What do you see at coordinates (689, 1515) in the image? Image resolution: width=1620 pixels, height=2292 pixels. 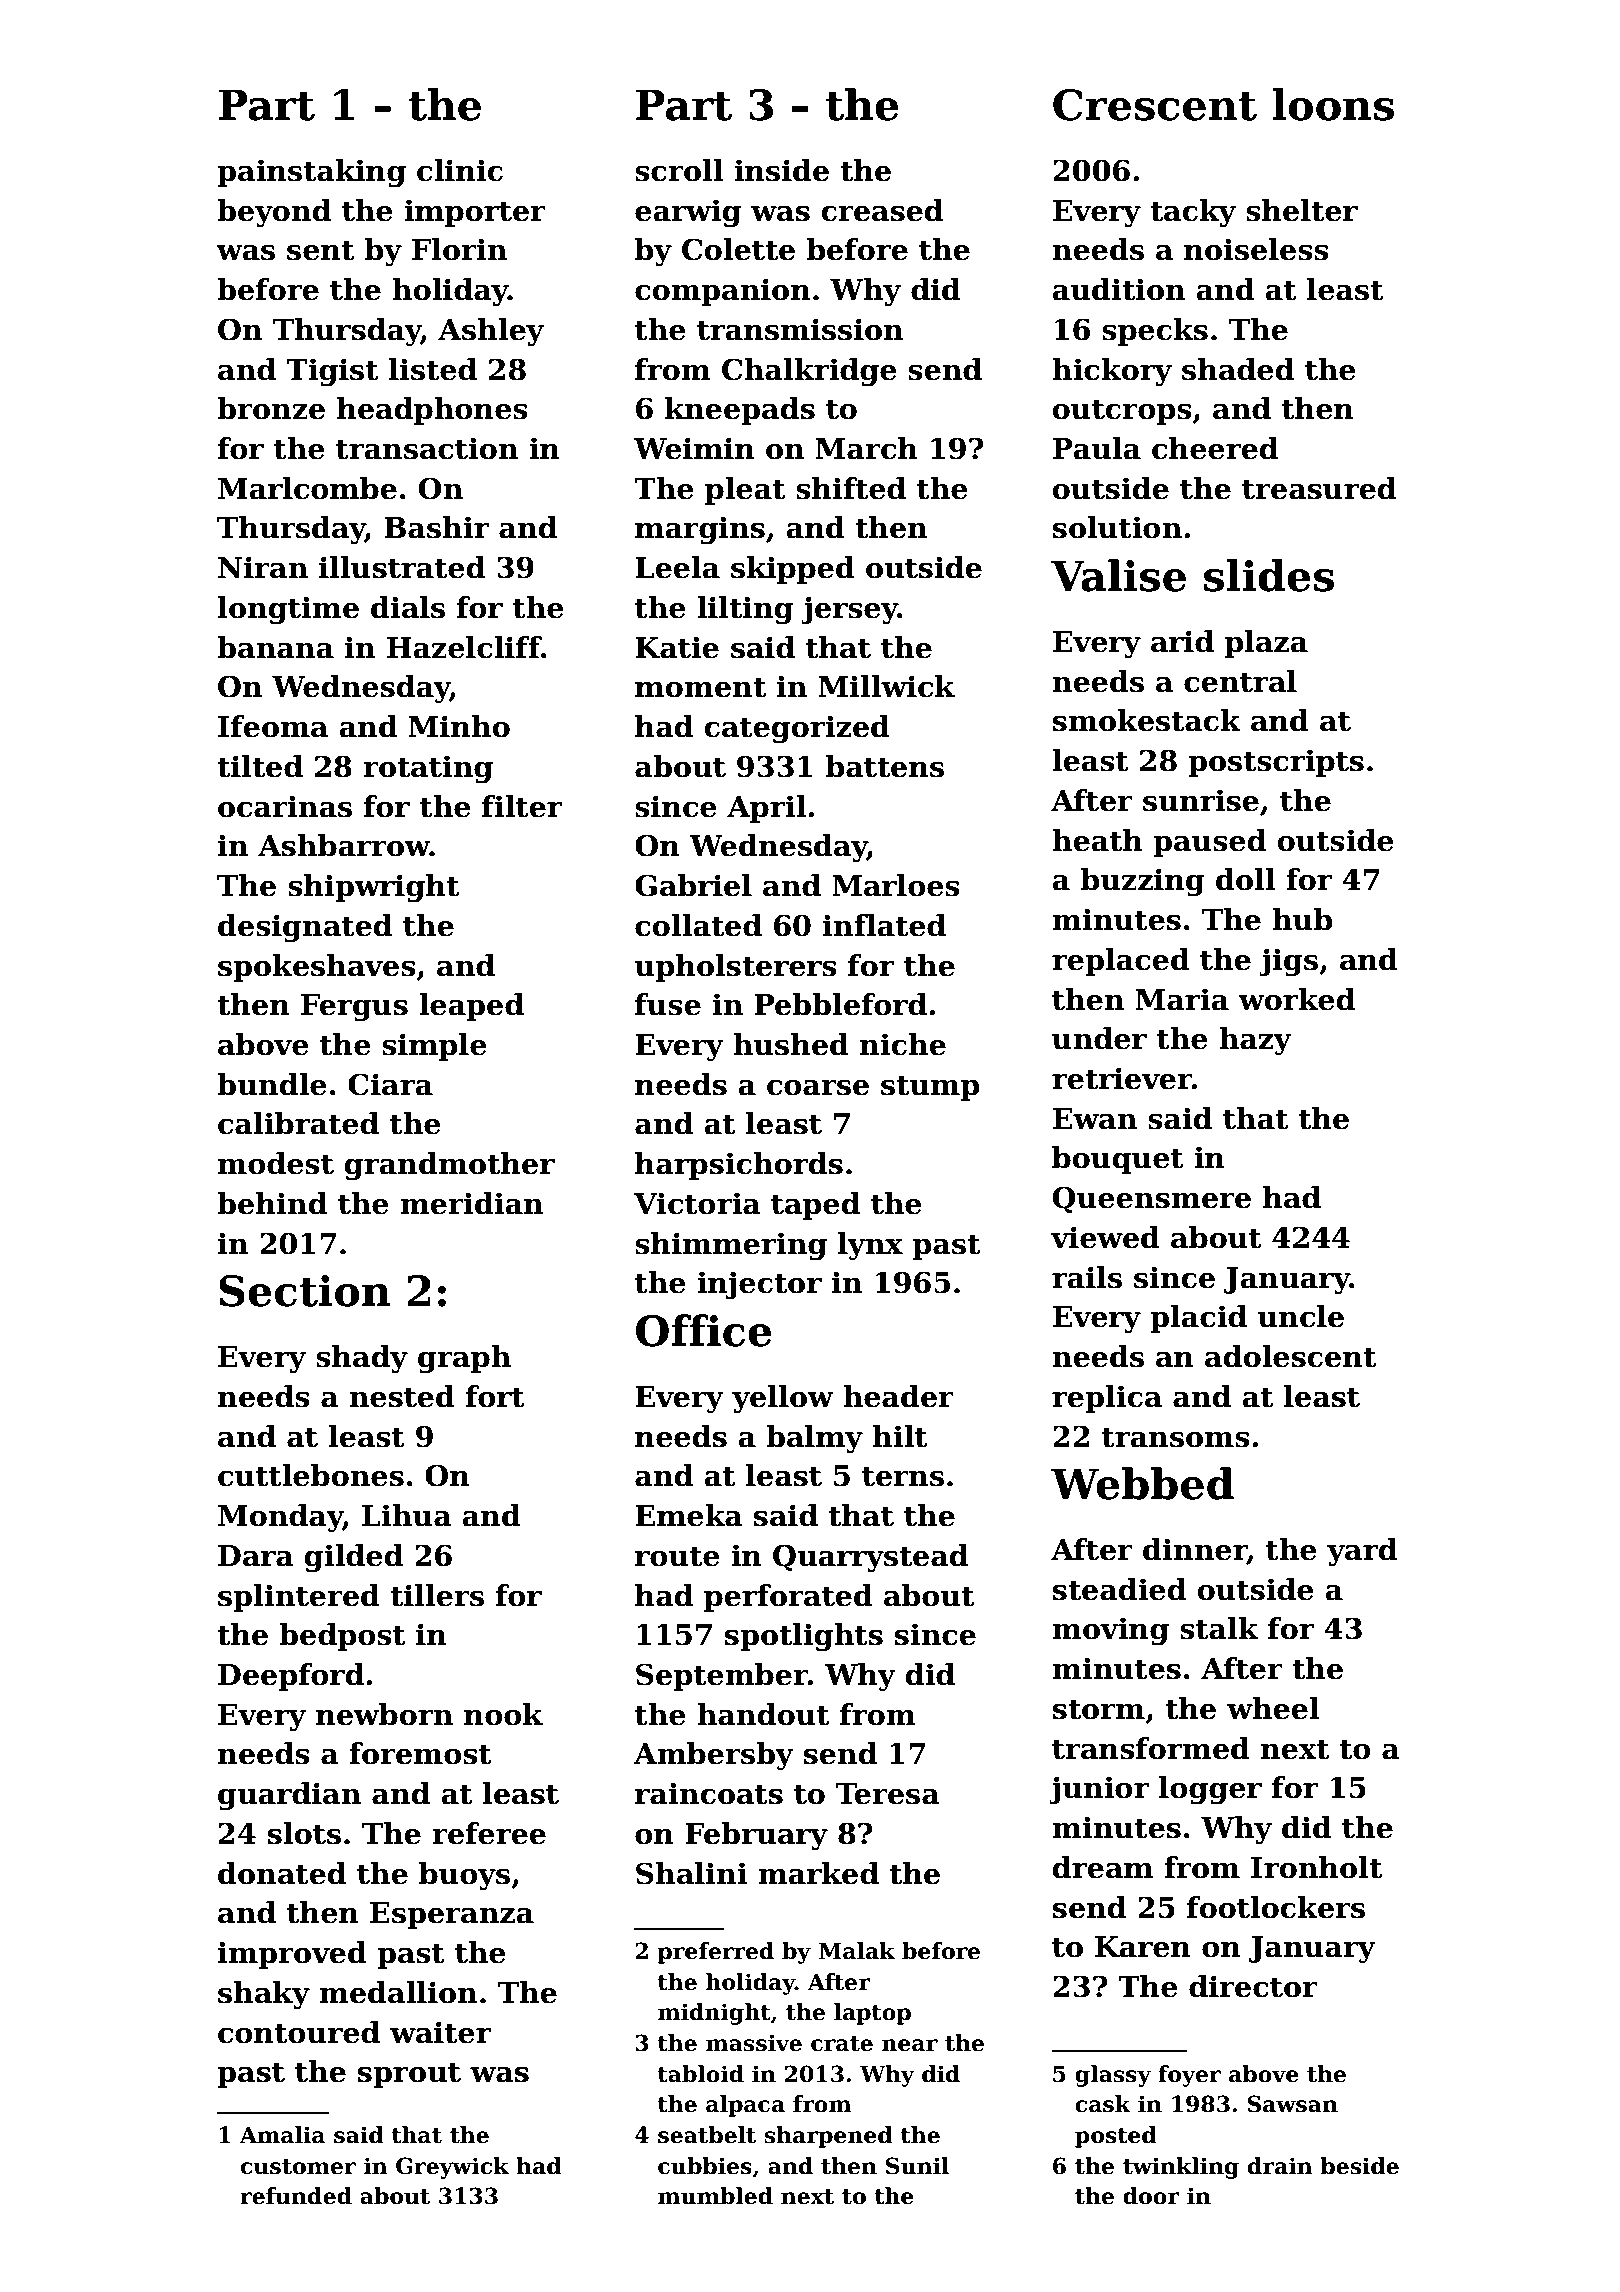 I see `Emeka` at bounding box center [689, 1515].
